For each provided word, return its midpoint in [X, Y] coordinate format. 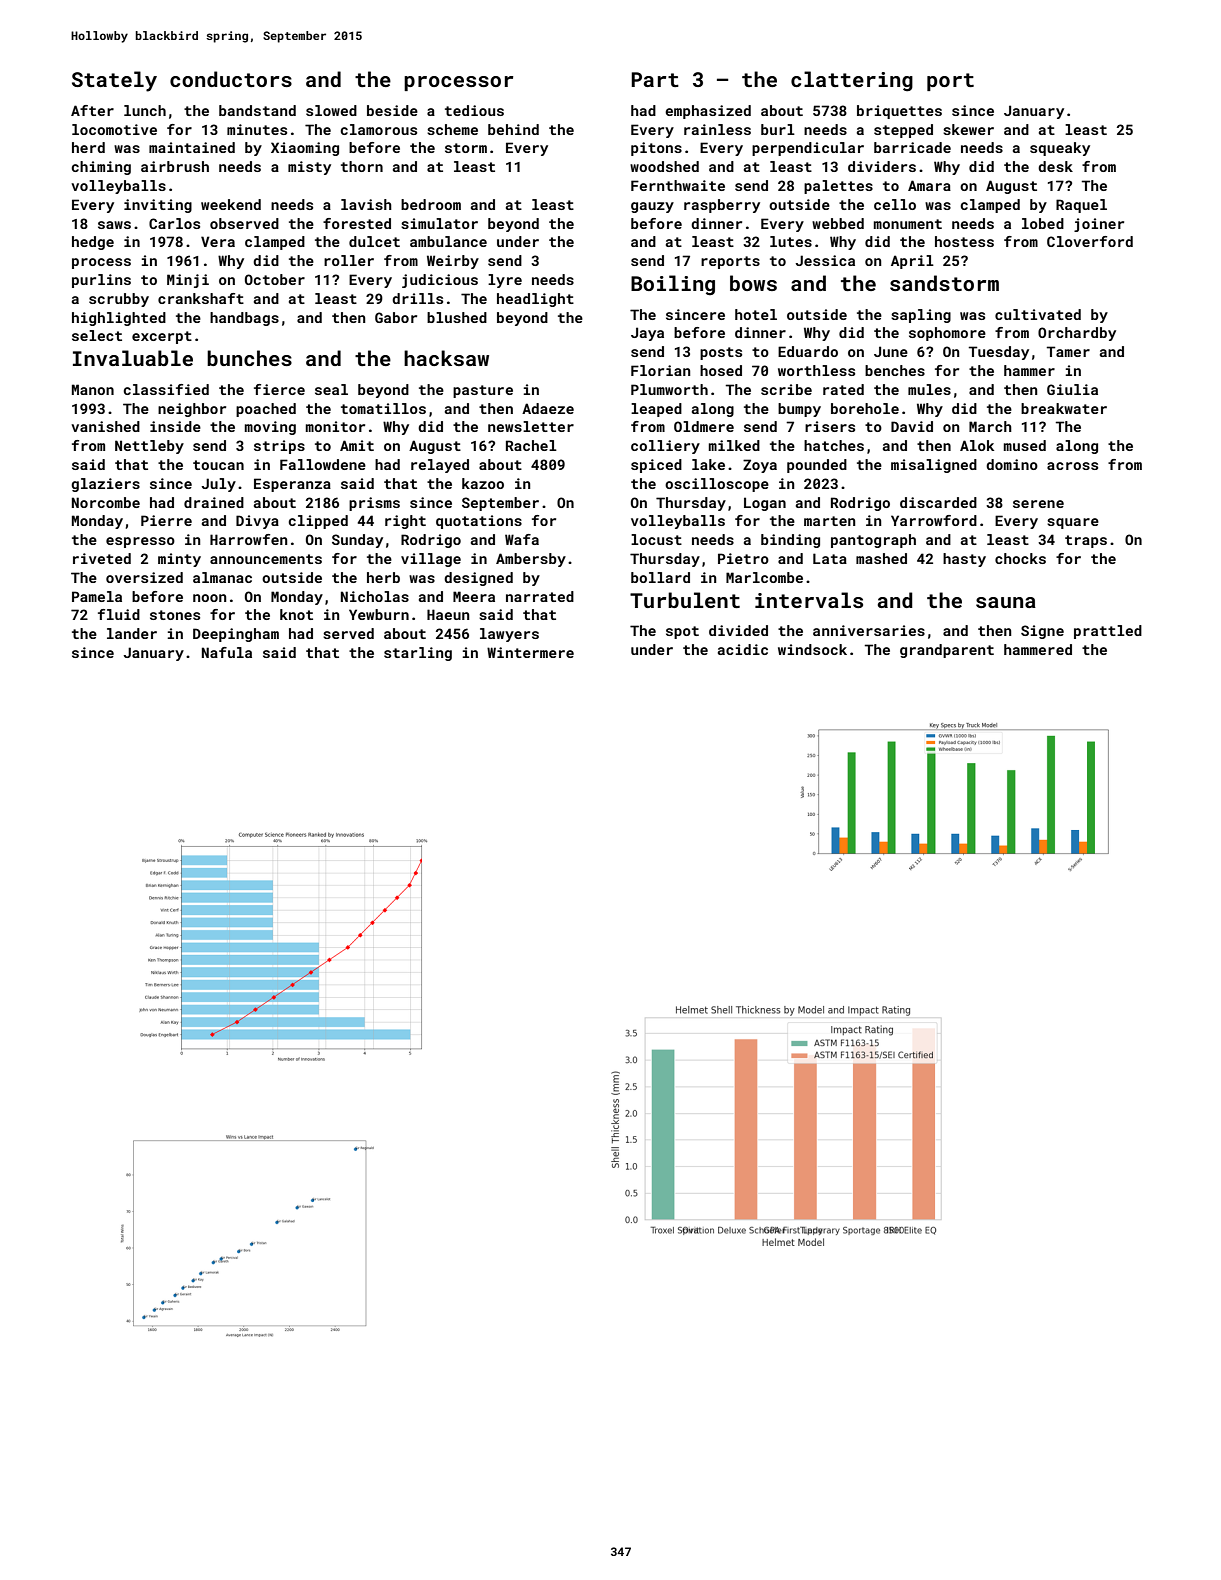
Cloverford [1090, 241]
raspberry [722, 206]
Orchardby [1077, 334]
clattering [852, 81]
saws [114, 225]
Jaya [647, 334]
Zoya [760, 466]
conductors [231, 79]
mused [1025, 445]
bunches [249, 358]
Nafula [227, 652]
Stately [114, 81]
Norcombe [106, 502]
